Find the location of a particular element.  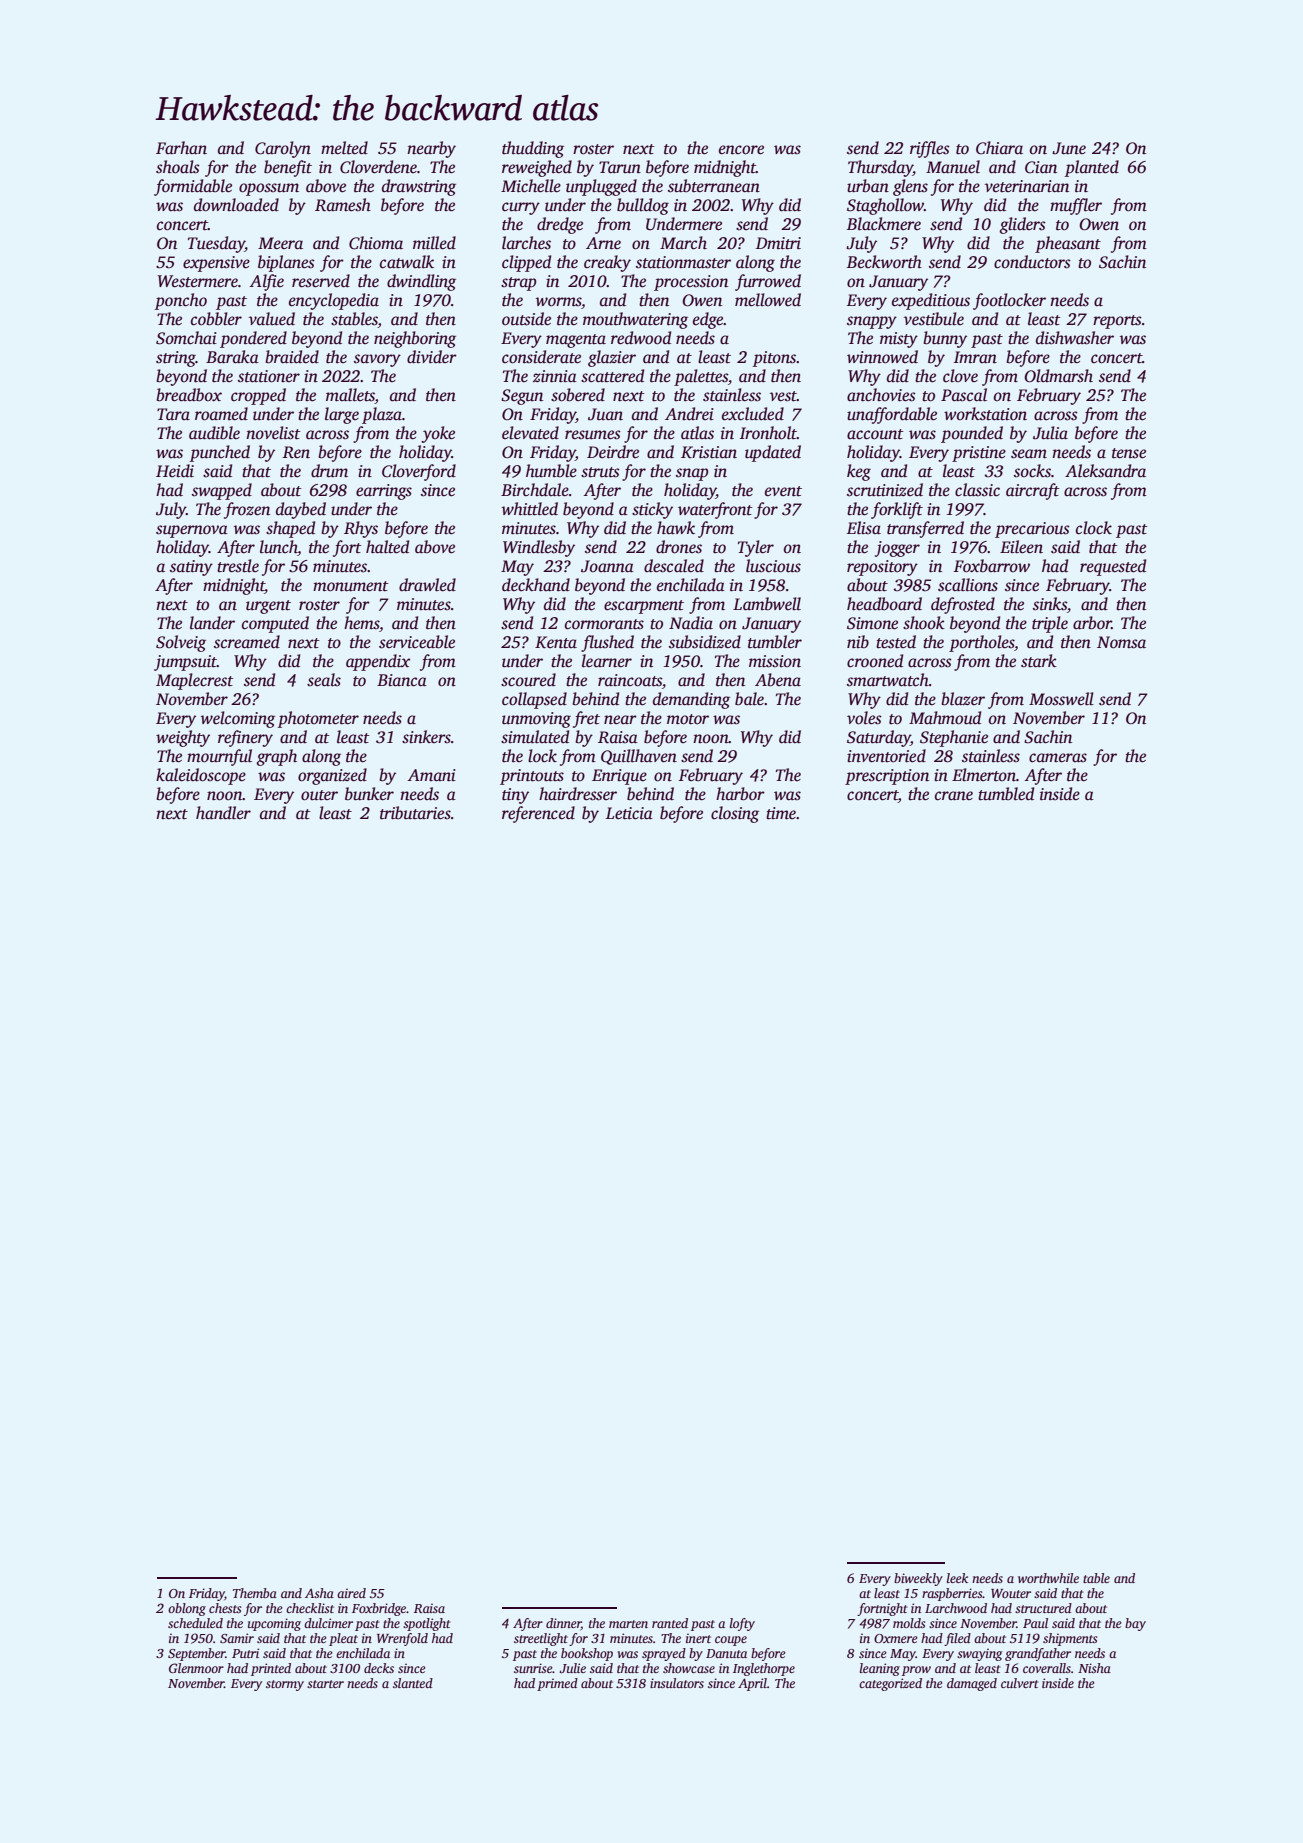

veterinarian is located at coordinates (1027, 186).
